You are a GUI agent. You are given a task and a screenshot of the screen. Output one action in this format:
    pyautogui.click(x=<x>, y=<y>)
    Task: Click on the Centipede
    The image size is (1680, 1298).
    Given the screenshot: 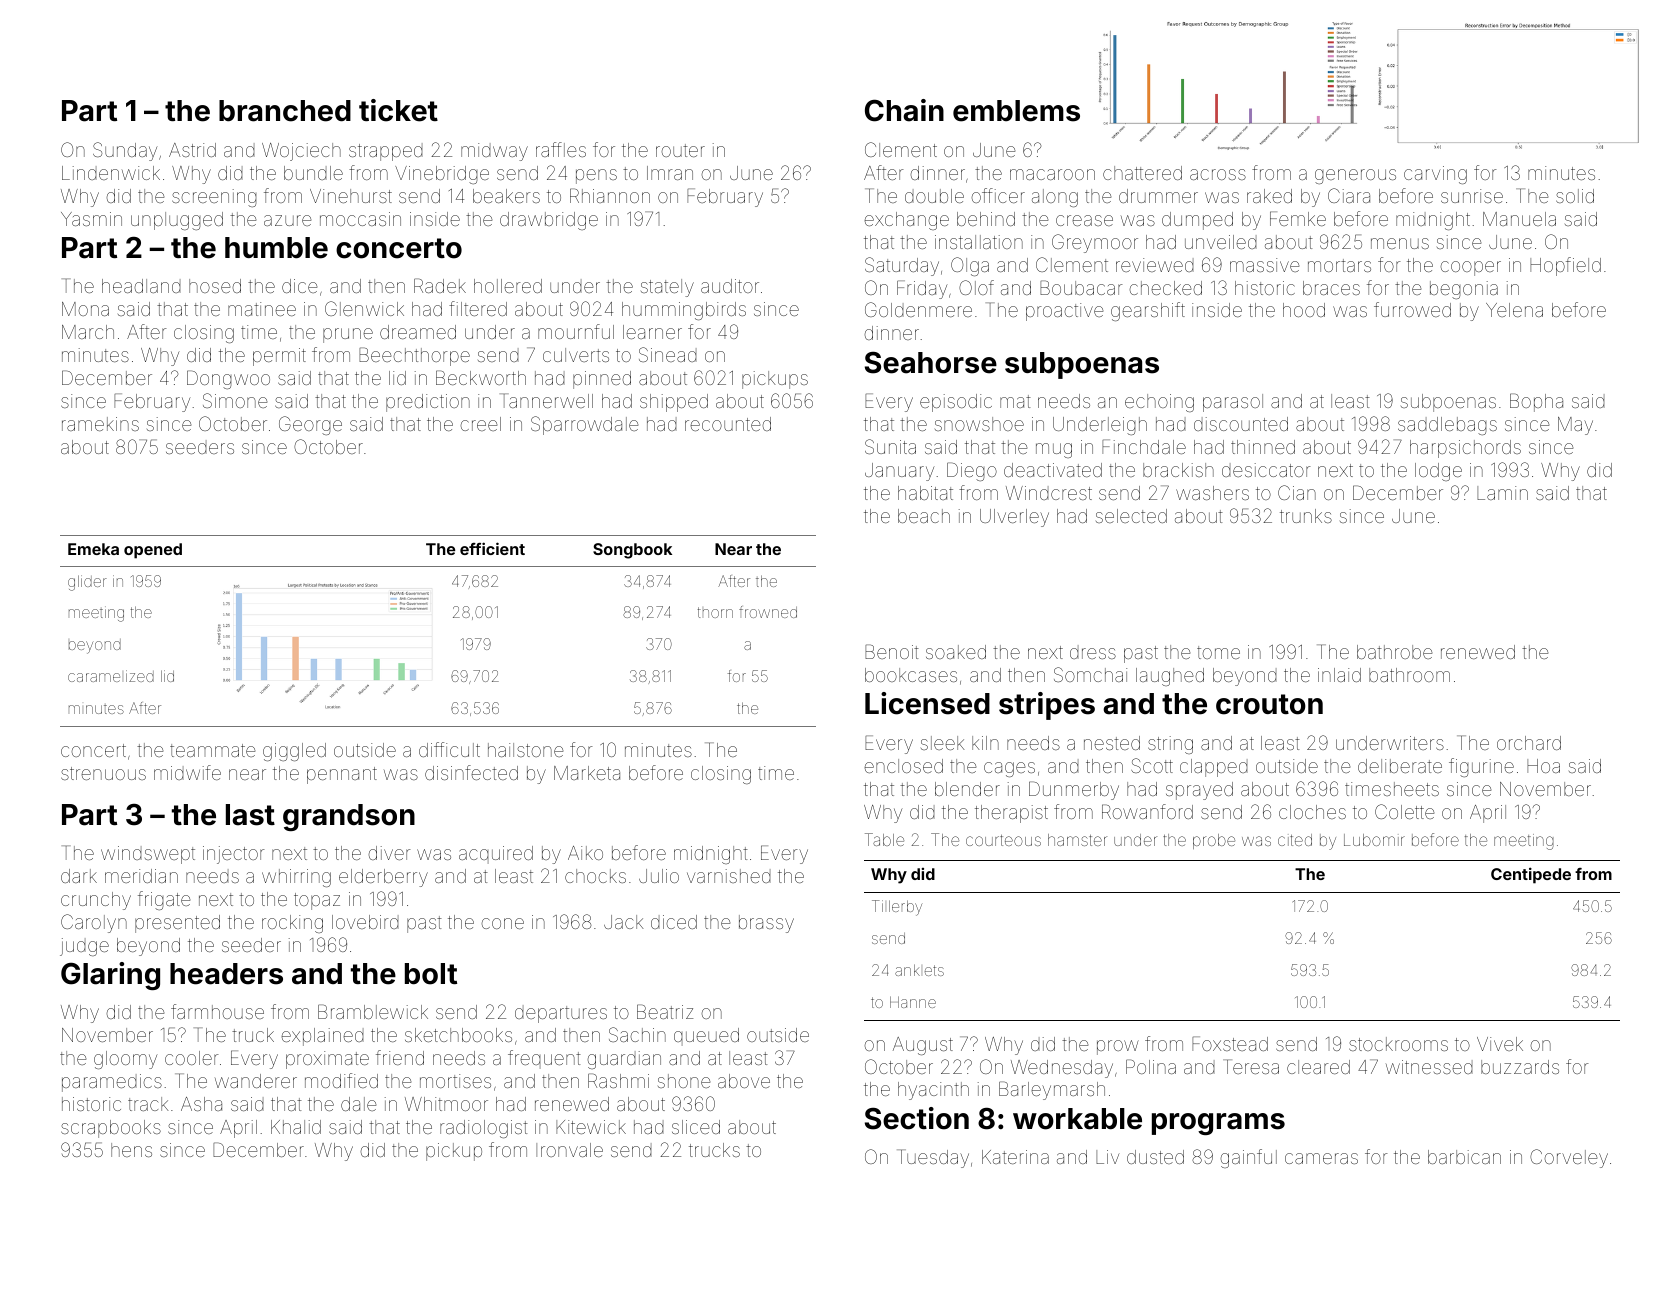 What is the action you would take?
    pyautogui.click(x=1531, y=875)
